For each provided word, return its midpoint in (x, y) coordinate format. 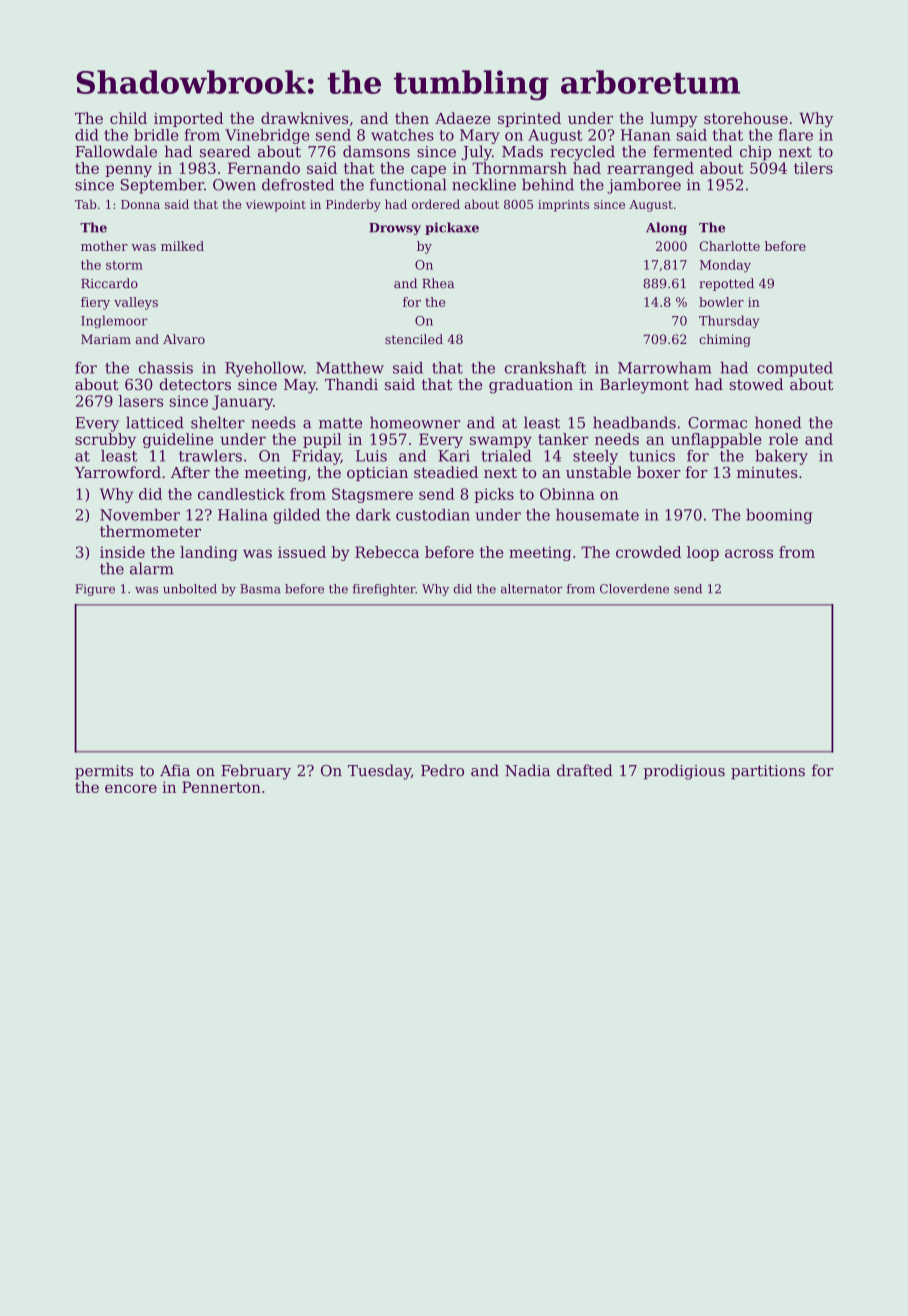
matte (340, 423)
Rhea (438, 283)
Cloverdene (634, 589)
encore (131, 788)
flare (795, 135)
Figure (95, 590)
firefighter (384, 590)
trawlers (210, 456)
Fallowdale (116, 151)
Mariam (106, 339)
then (412, 118)
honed (778, 422)
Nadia (527, 770)
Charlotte (729, 246)
